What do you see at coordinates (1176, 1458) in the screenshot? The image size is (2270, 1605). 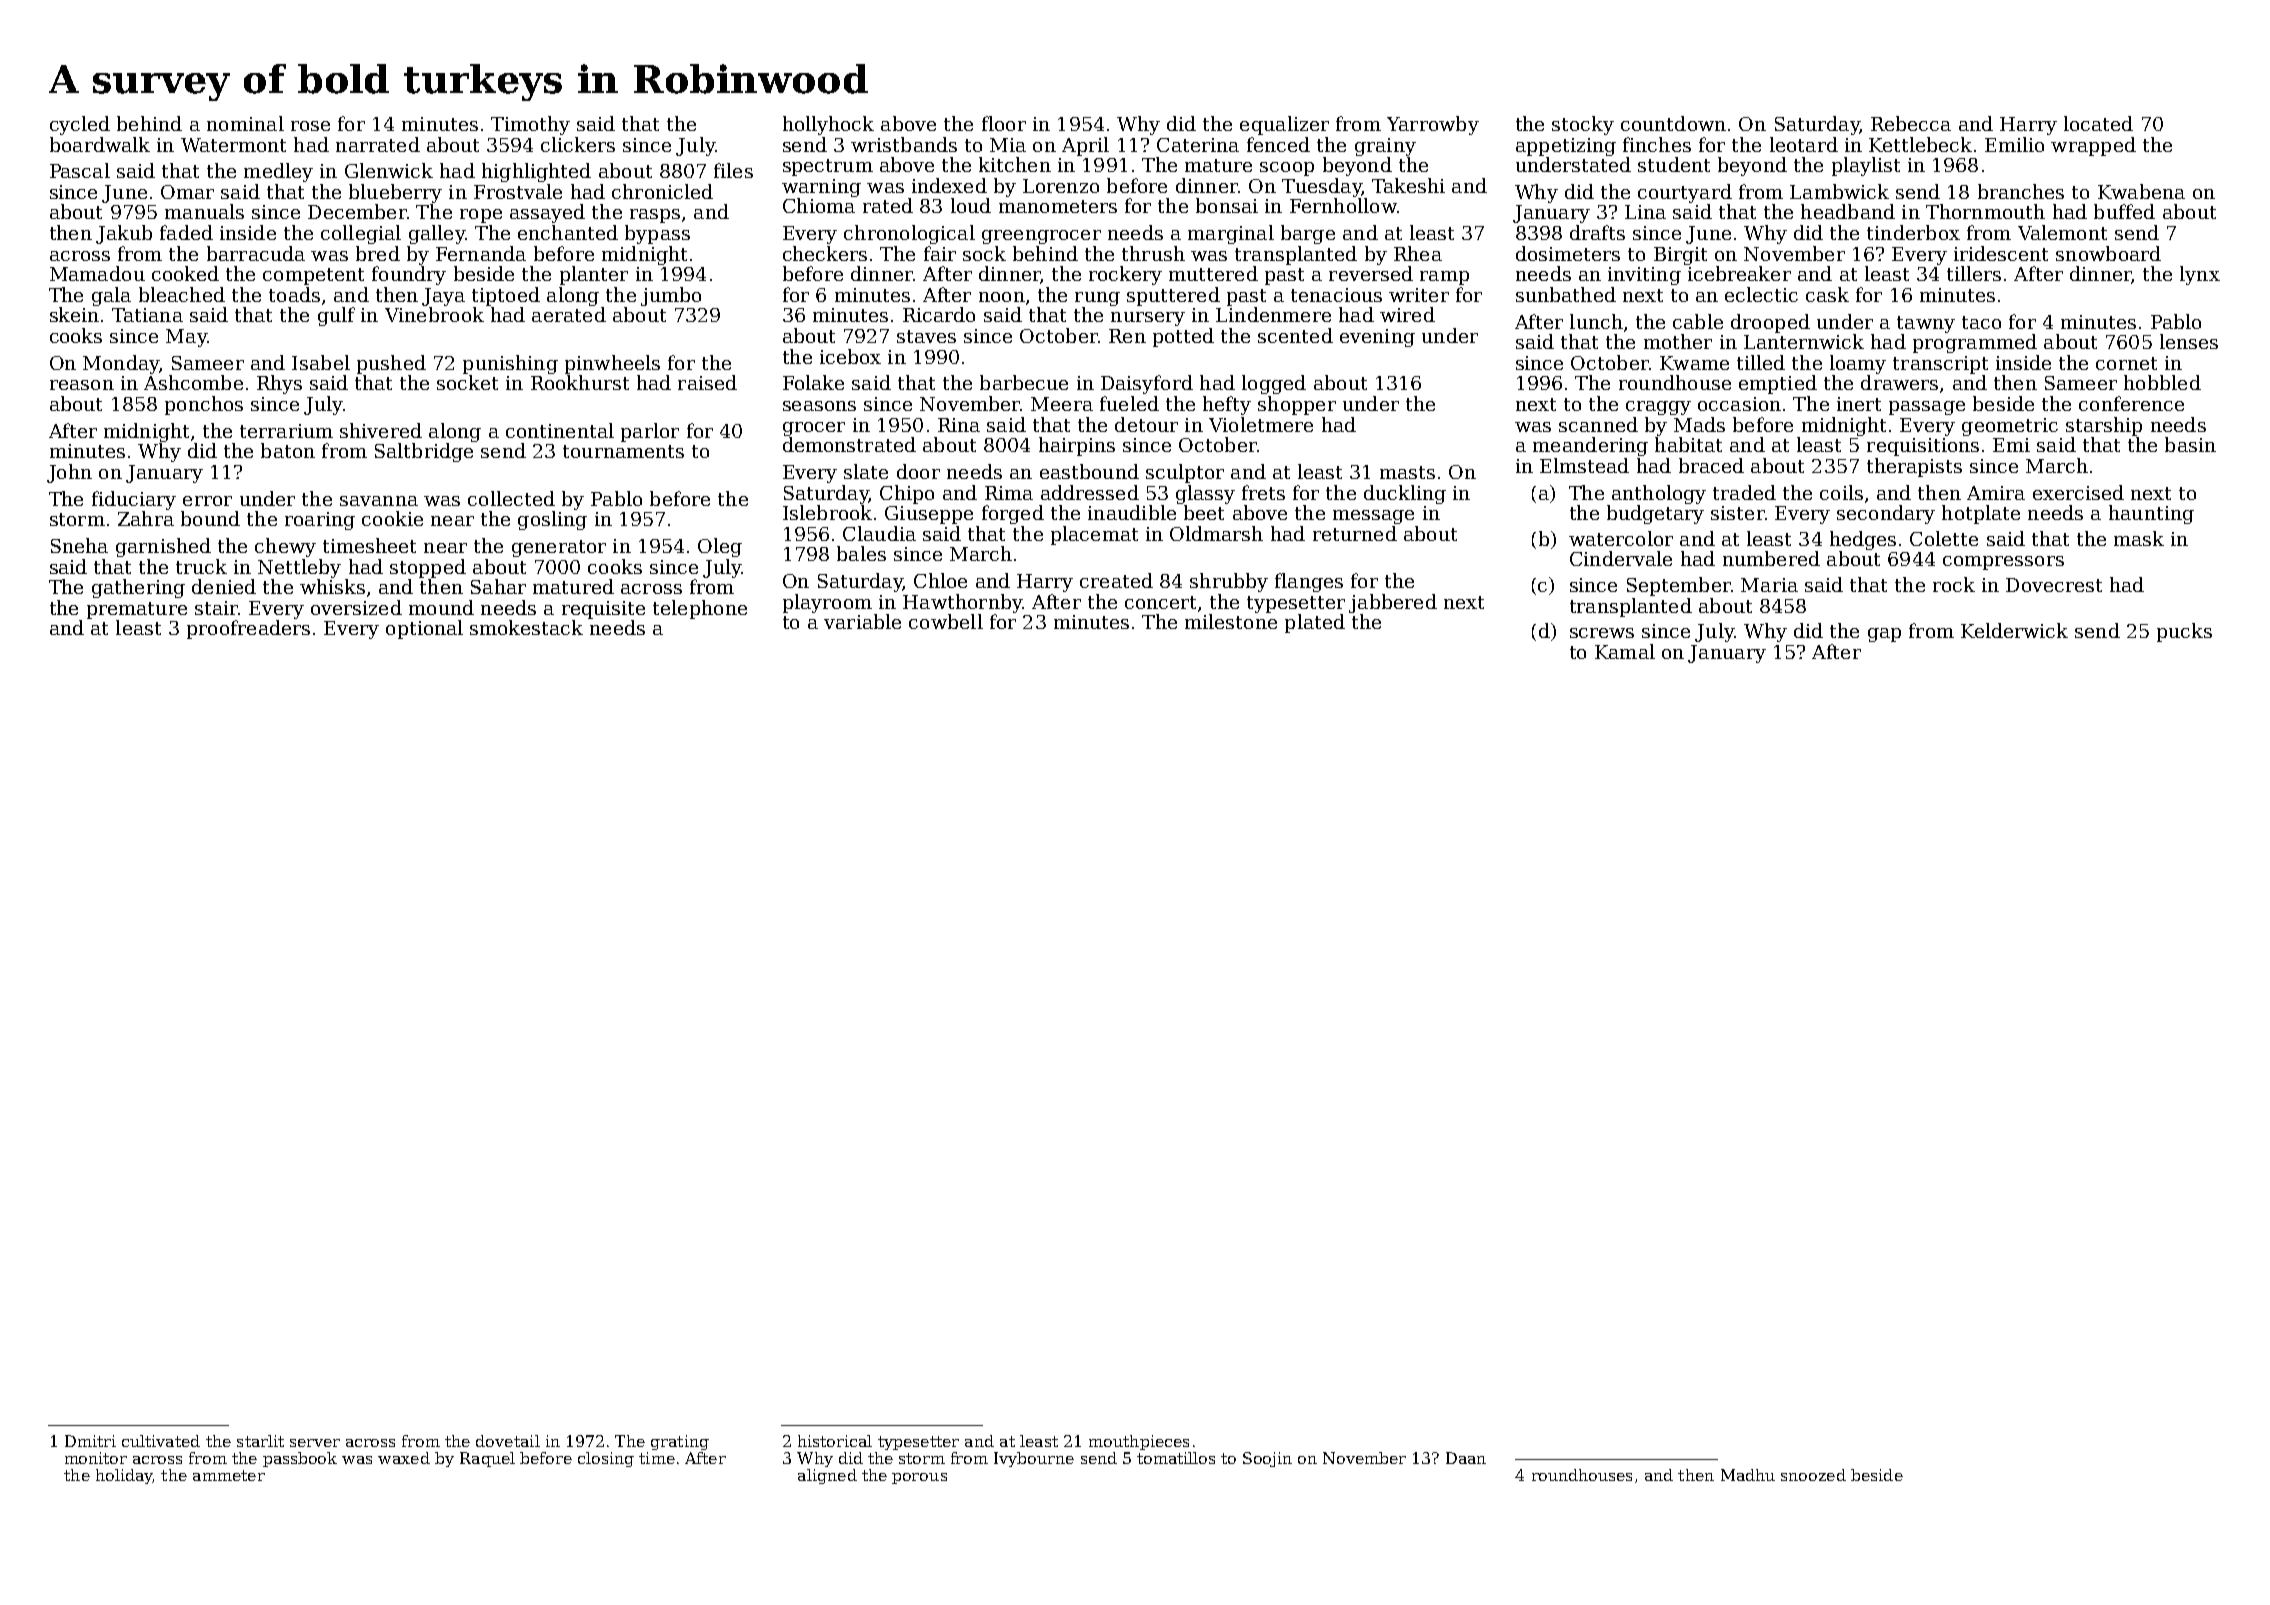 I see `tomatillos` at bounding box center [1176, 1458].
